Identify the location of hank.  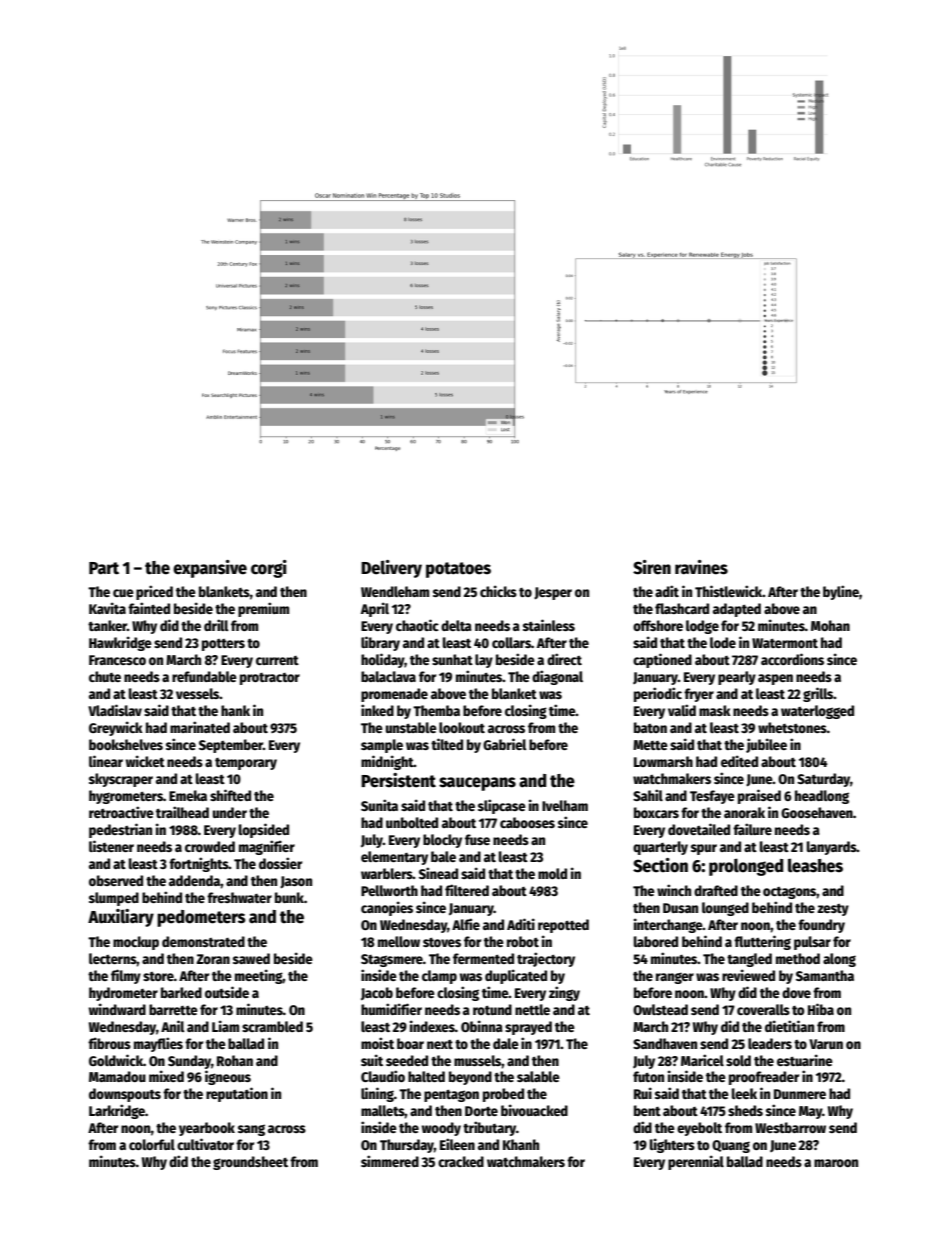
(235, 710).
